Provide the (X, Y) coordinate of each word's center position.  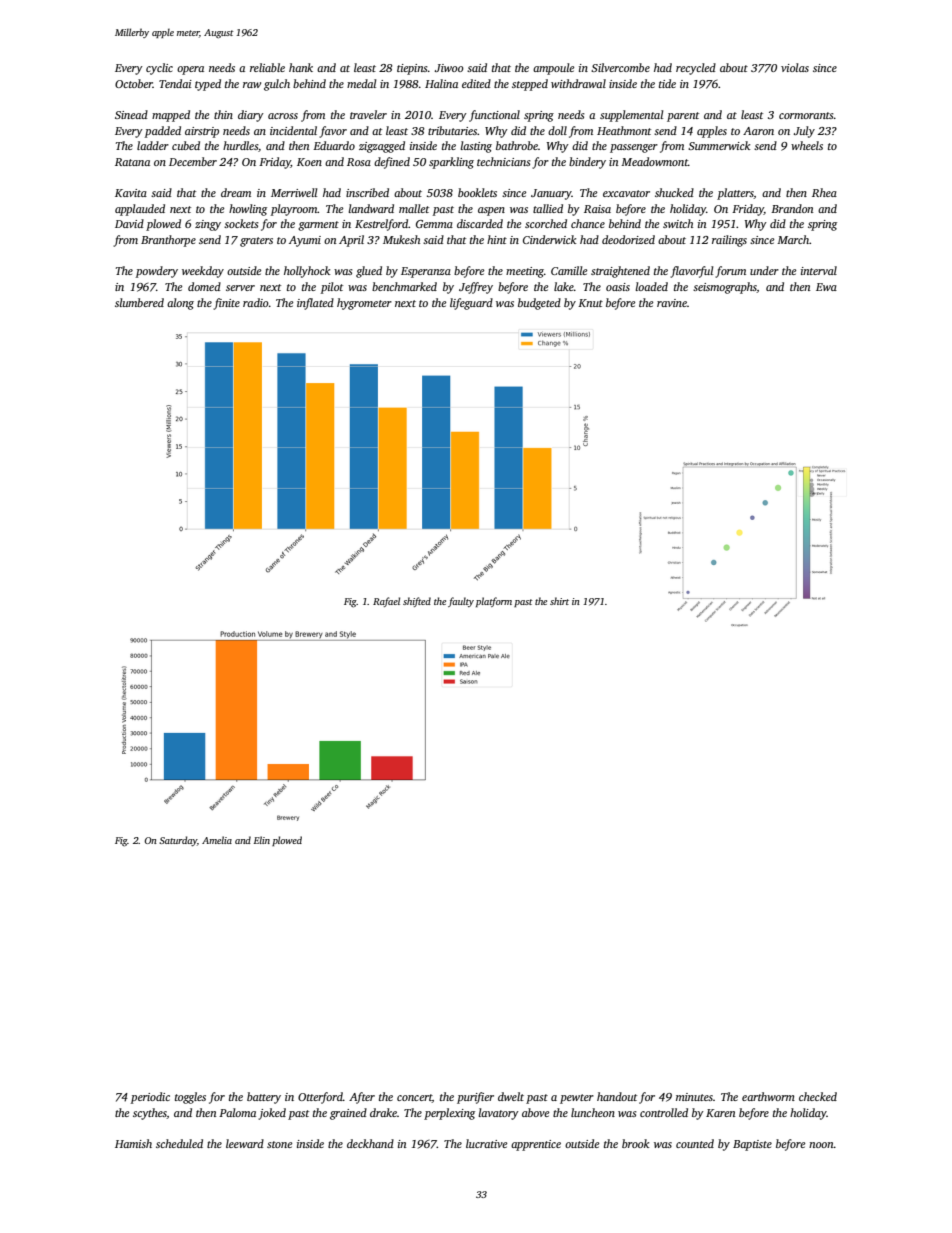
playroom (294, 210)
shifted (417, 602)
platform (494, 602)
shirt (559, 601)
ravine (672, 303)
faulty (461, 602)
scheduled (179, 1143)
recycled (696, 69)
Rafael (386, 602)
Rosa (359, 162)
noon (821, 1145)
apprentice (536, 1145)
